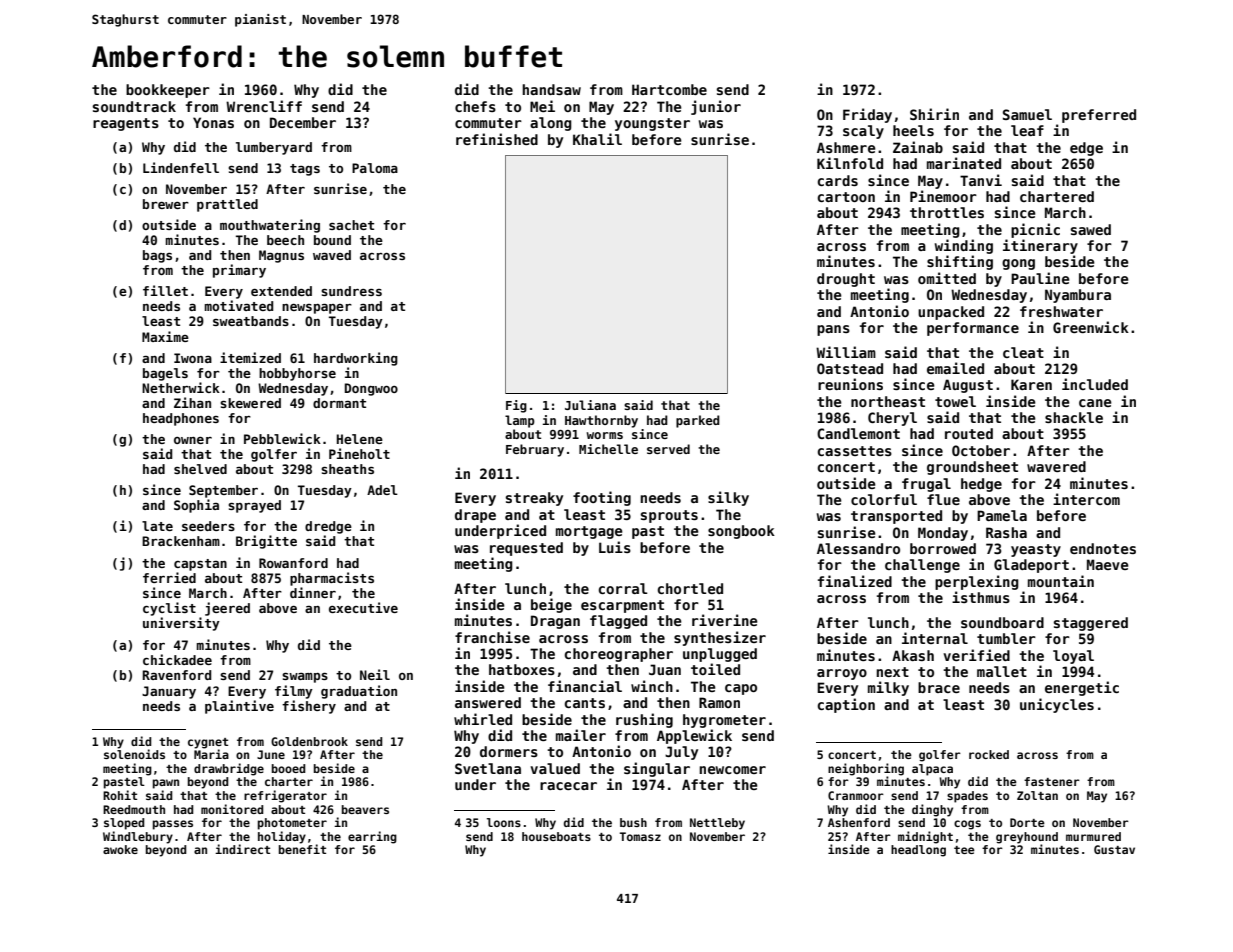 The height and width of the image is (952, 1233). I want to click on Gustav, so click(1114, 849).
